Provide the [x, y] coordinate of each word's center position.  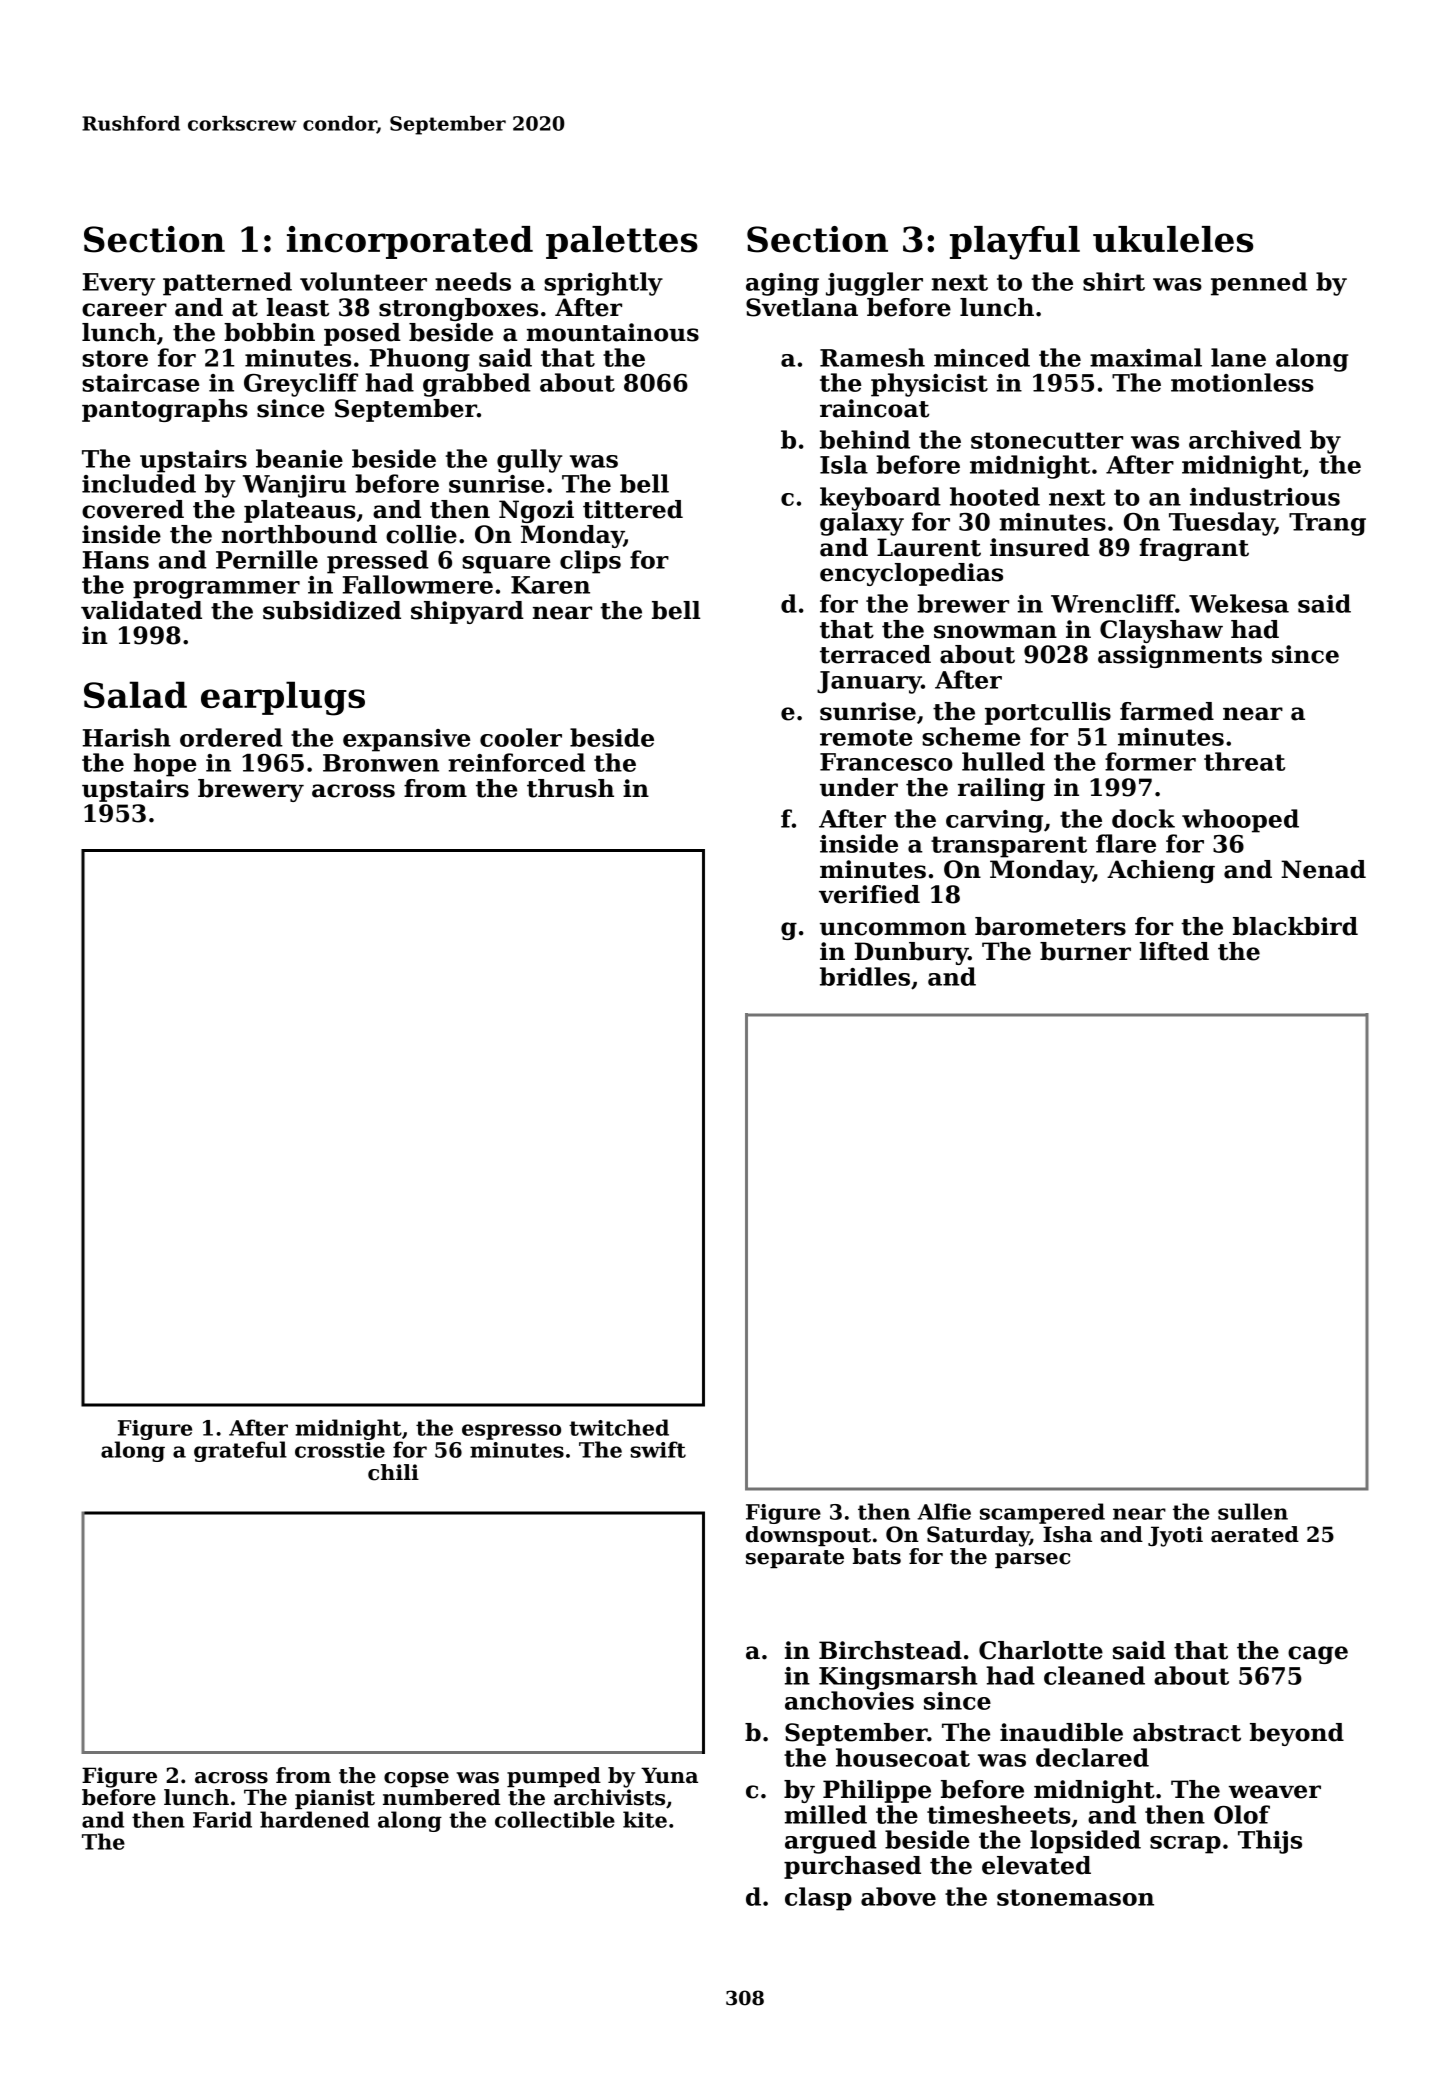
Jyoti [1175, 1536]
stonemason [1075, 1897]
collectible [555, 1819]
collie [421, 534]
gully [529, 461]
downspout [808, 1536]
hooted [995, 496]
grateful [240, 1451]
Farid [222, 1819]
